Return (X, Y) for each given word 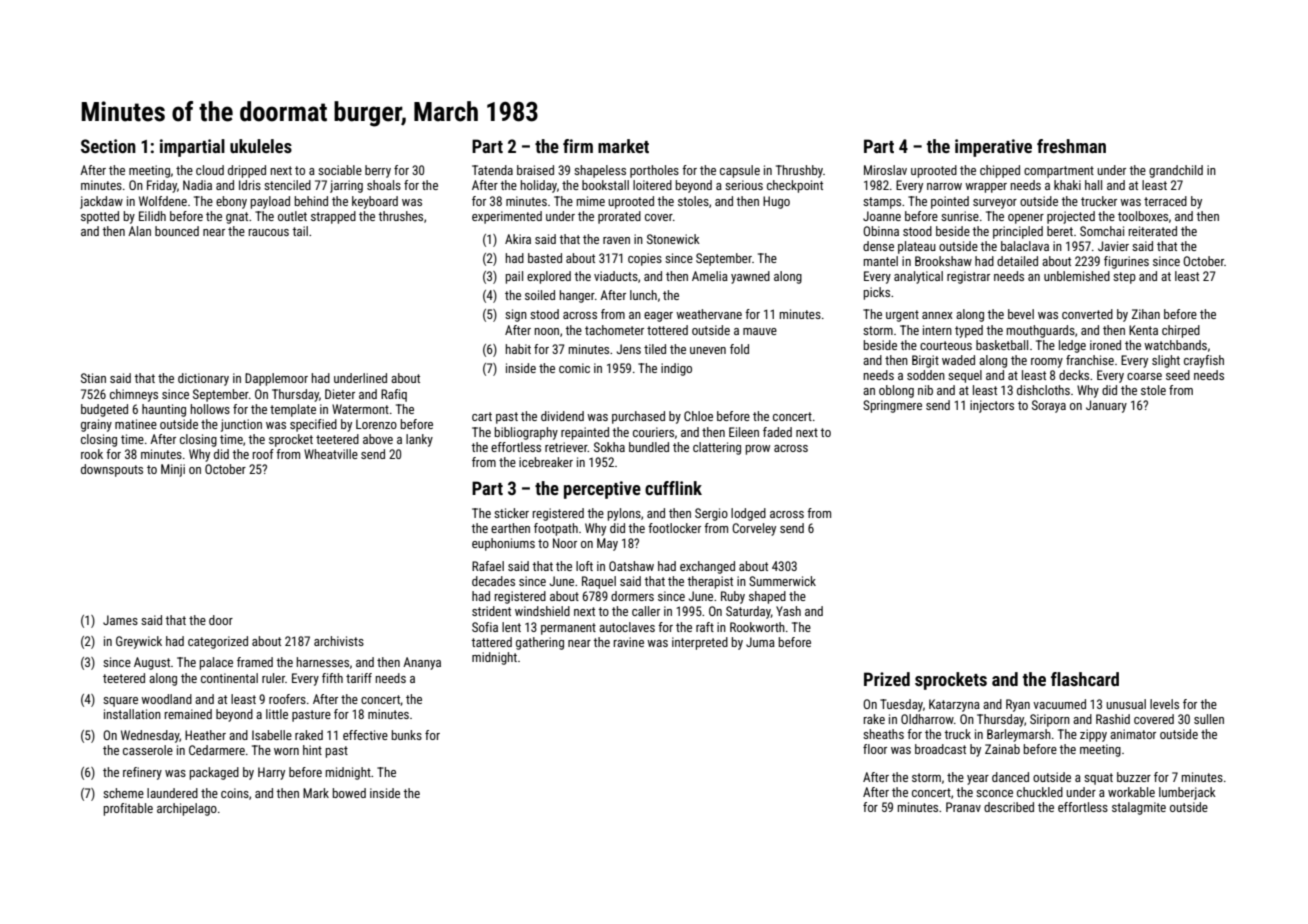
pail (514, 277)
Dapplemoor (276, 379)
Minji (173, 470)
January (1106, 406)
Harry (271, 773)
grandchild (1176, 171)
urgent (902, 316)
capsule (740, 171)
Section (108, 146)
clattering (717, 448)
